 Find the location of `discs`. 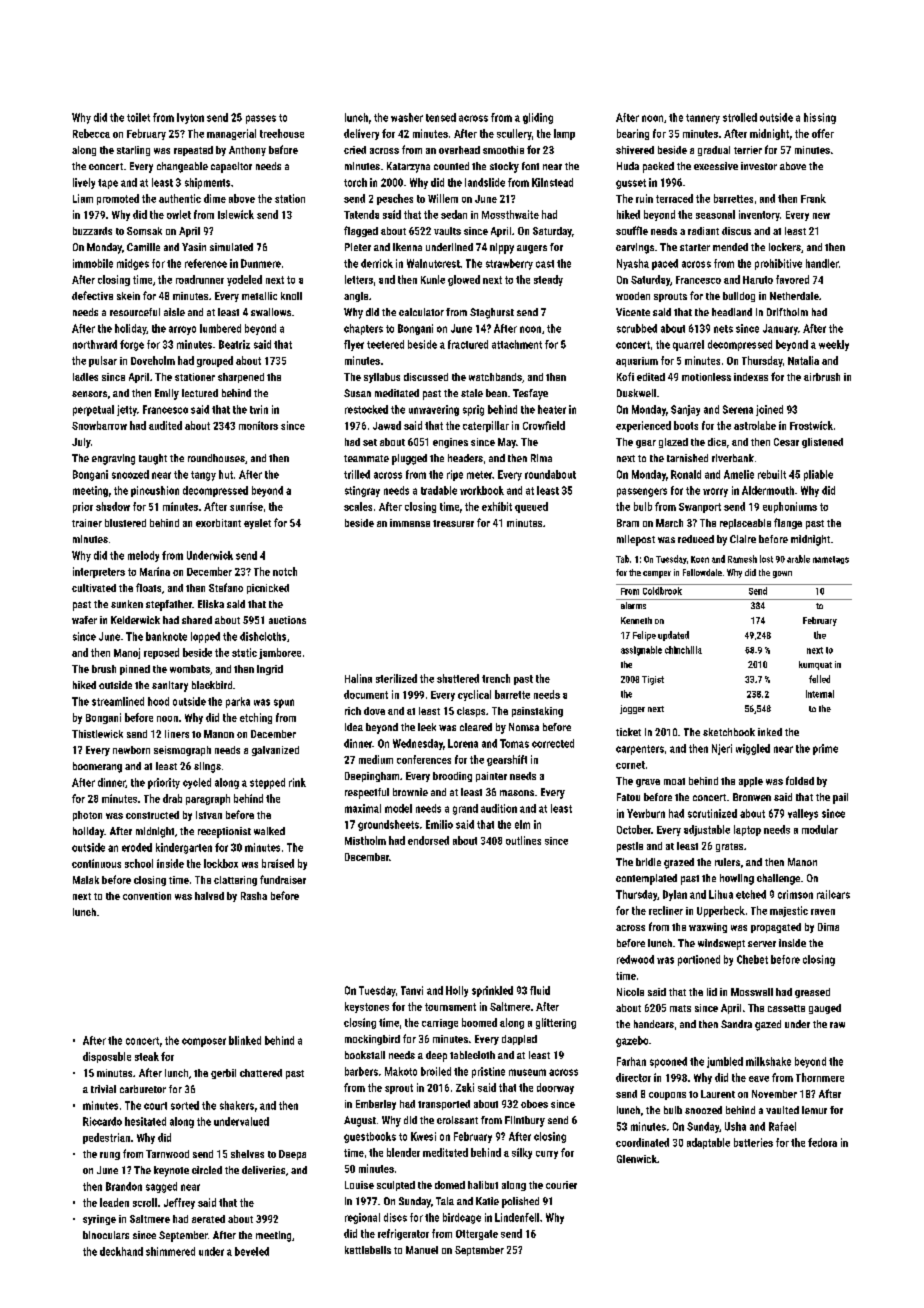

discs is located at coordinates (395, 1217).
